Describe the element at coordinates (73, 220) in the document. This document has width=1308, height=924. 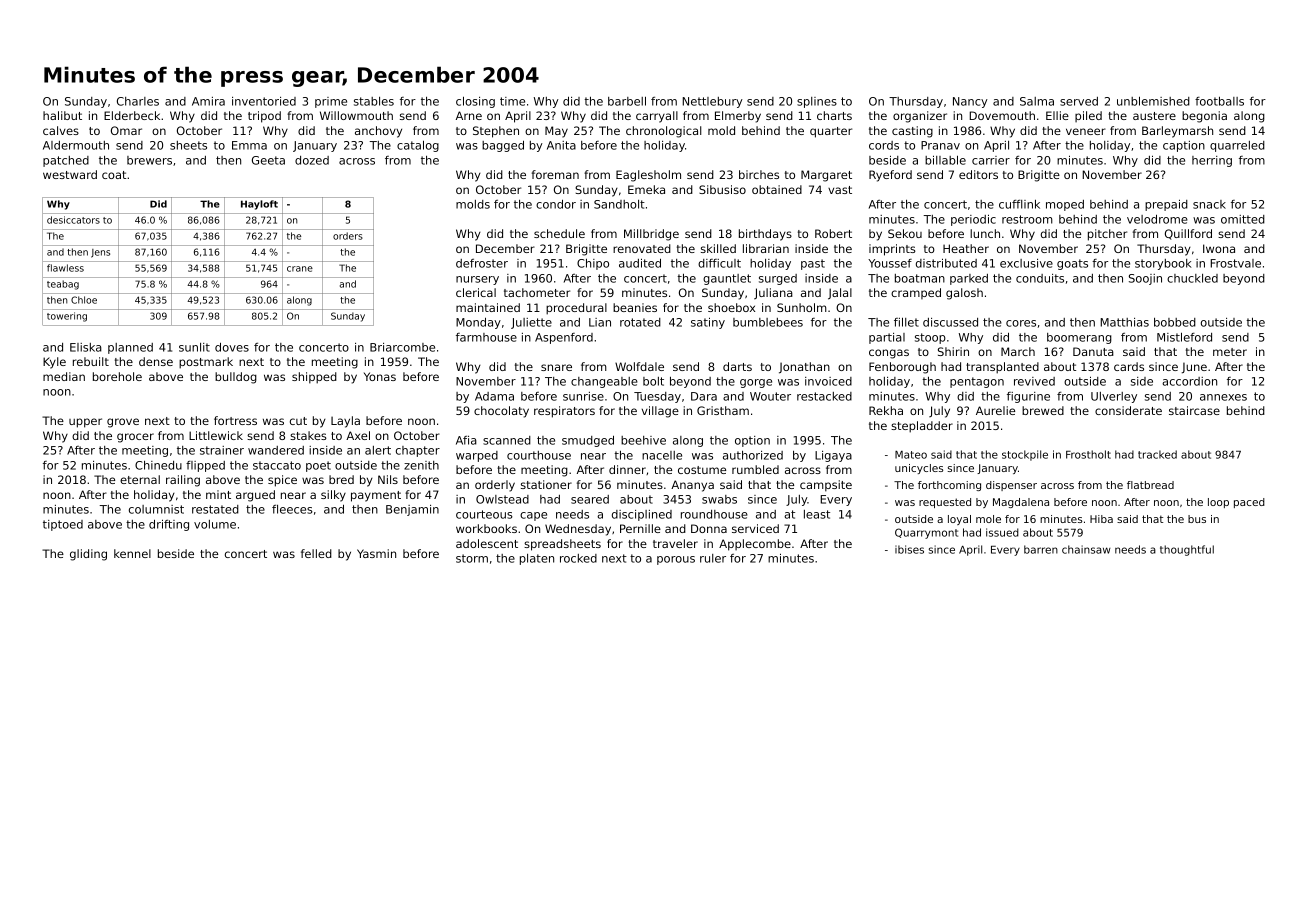
I see `desiccators` at that location.
